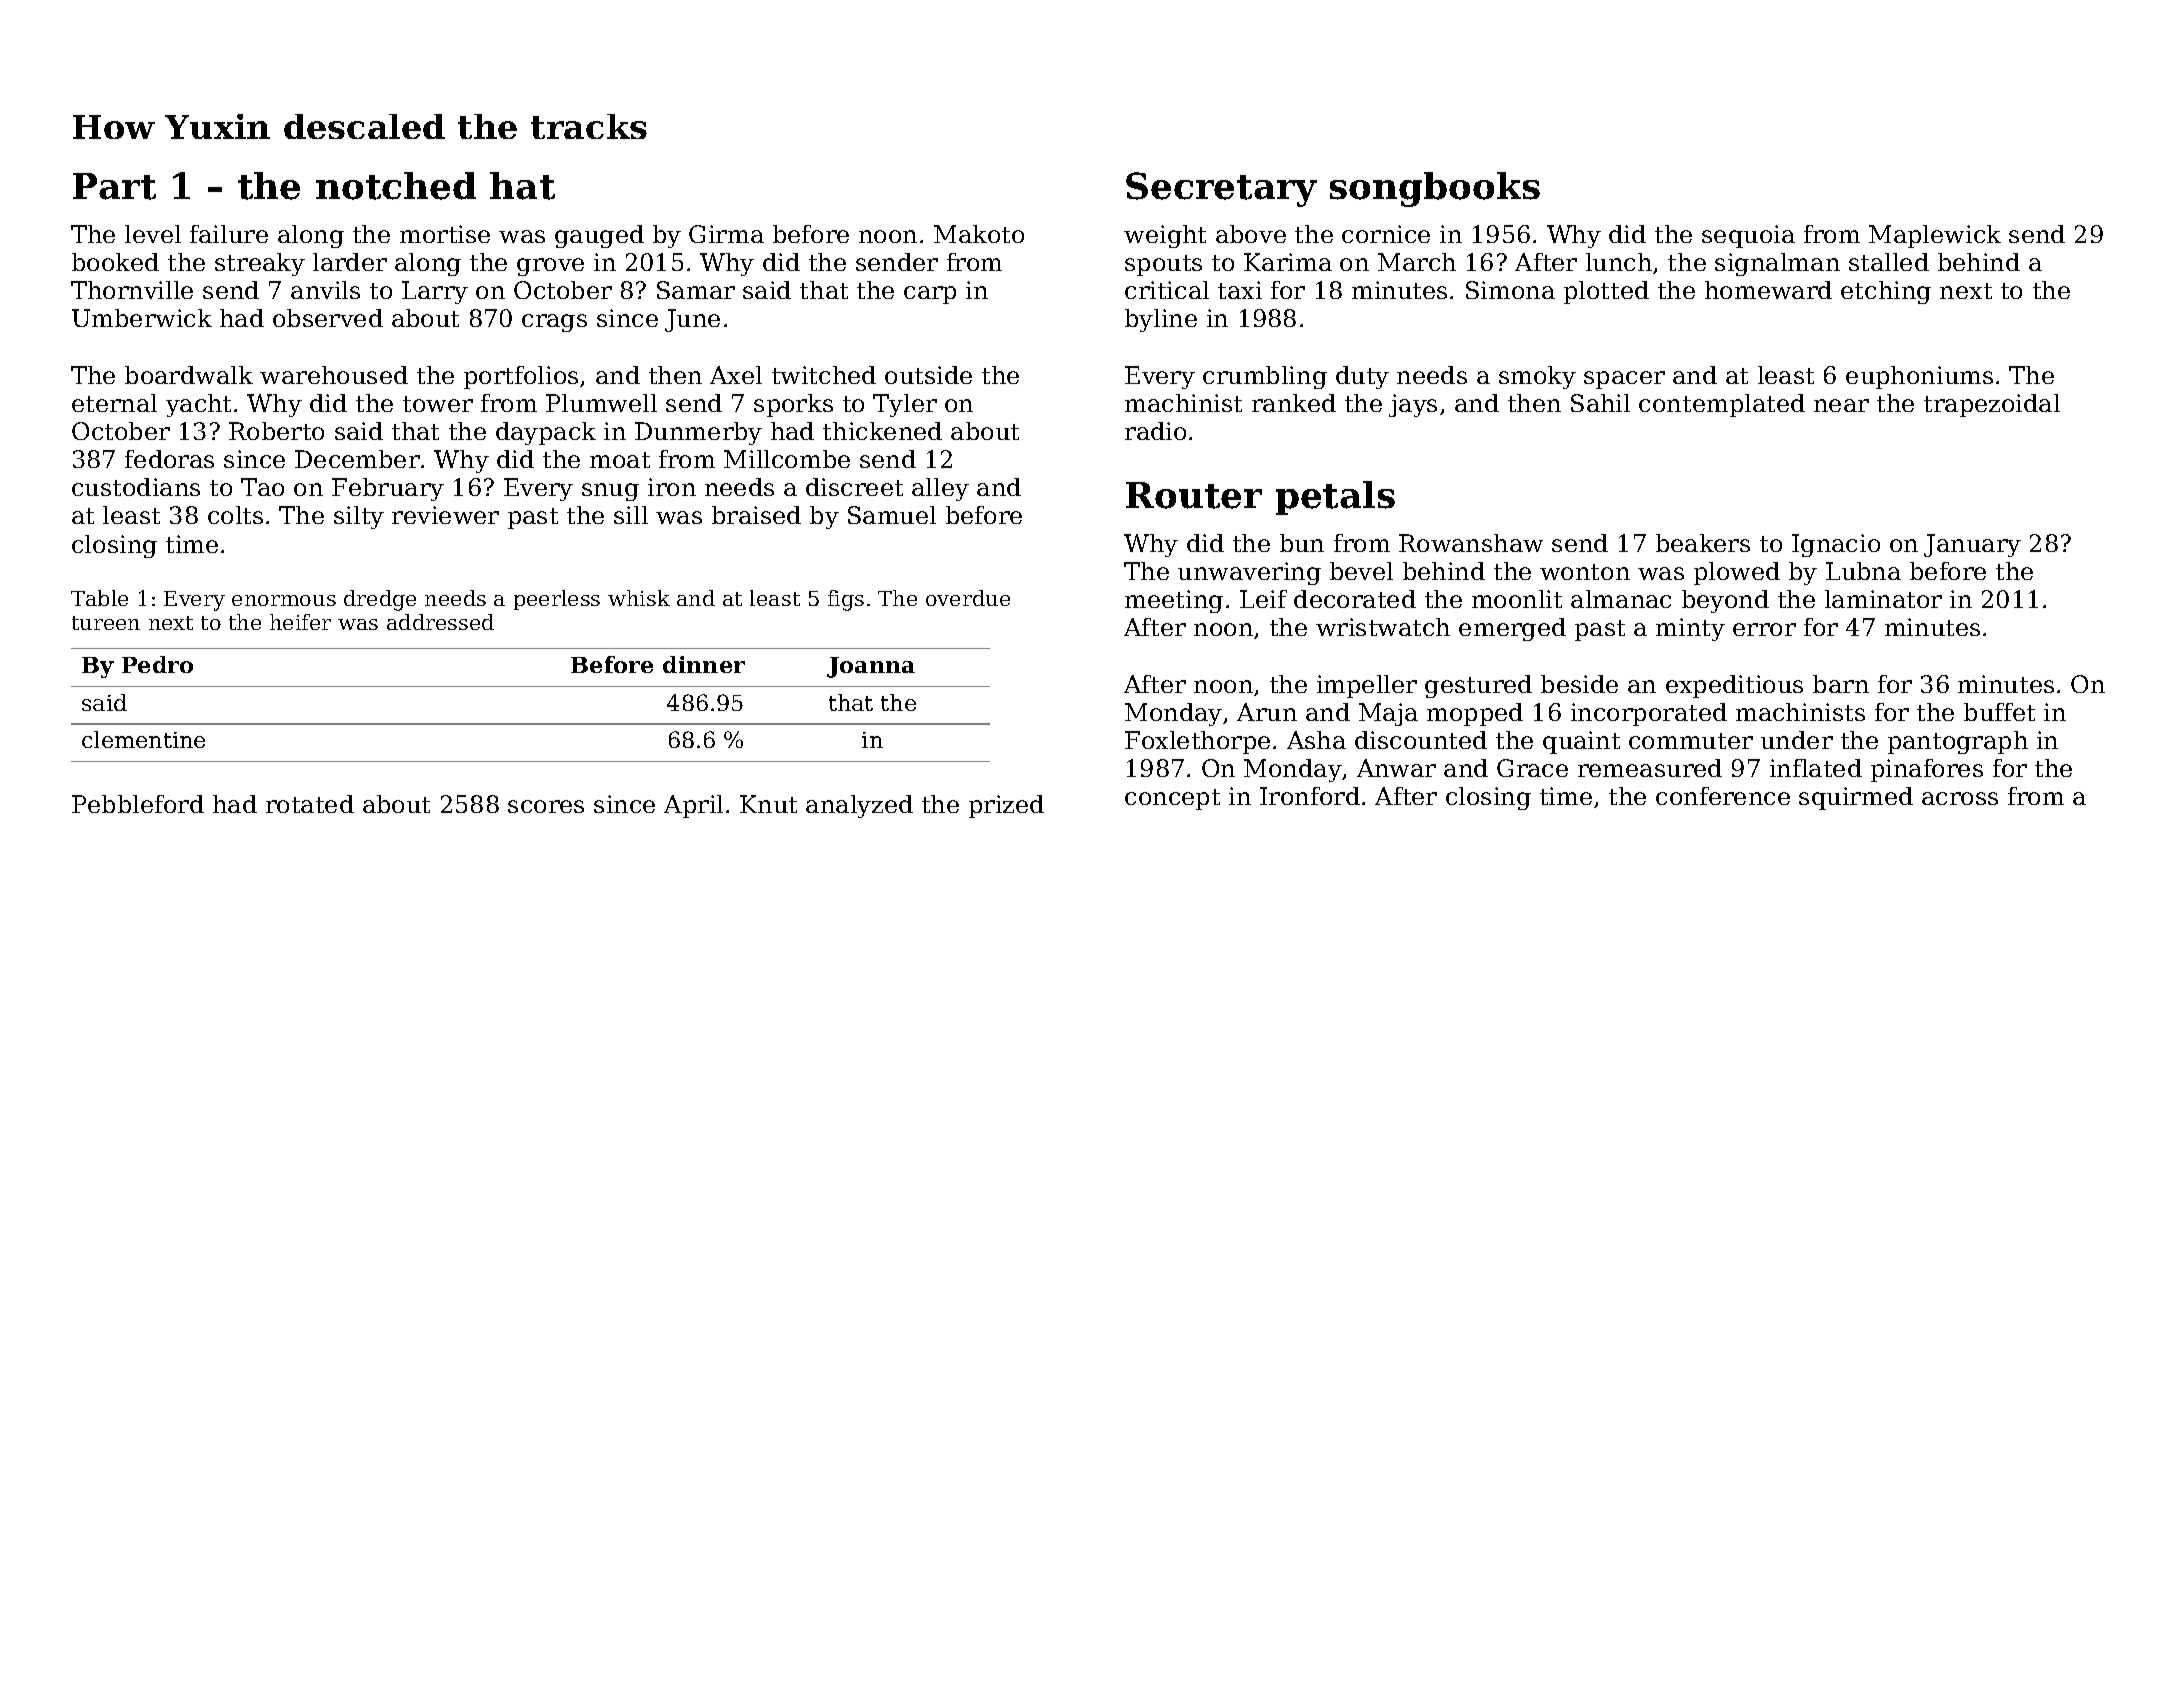 The width and height of the image is (2178, 1683). I want to click on dredge, so click(380, 600).
